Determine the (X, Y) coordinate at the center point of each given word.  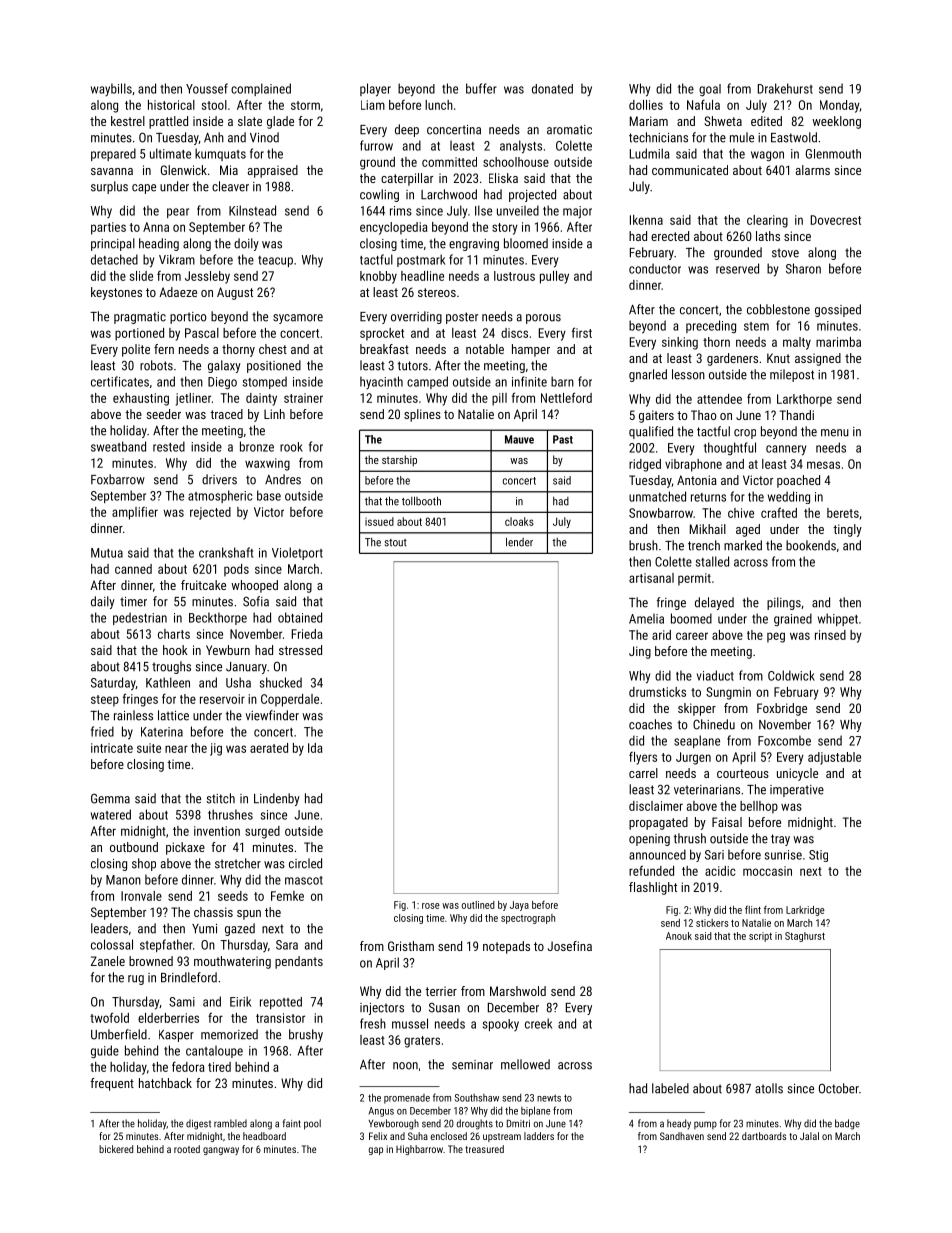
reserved (737, 268)
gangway (221, 1151)
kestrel (128, 121)
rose (431, 906)
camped (427, 382)
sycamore (298, 319)
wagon (767, 156)
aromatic (569, 130)
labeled (670, 1088)
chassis (213, 912)
